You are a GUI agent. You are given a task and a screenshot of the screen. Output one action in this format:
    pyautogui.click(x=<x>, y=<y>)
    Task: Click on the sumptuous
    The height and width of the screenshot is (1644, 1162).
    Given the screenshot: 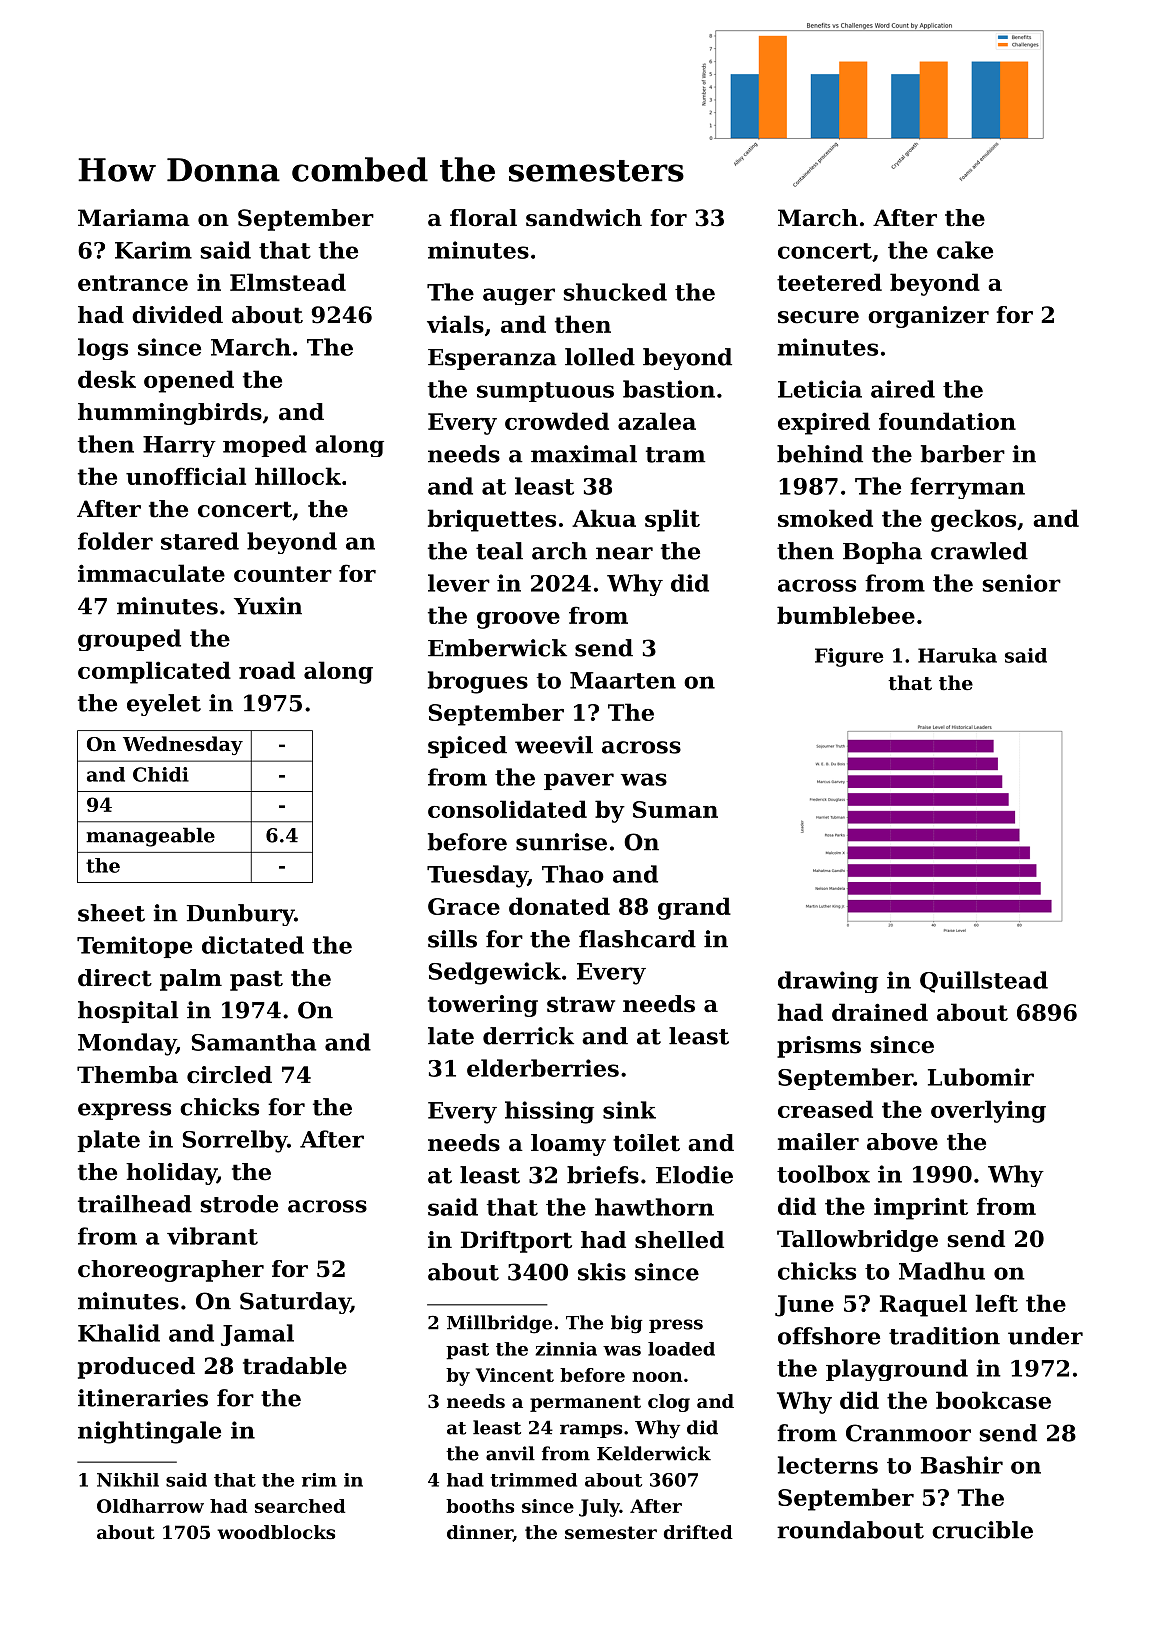 What is the action you would take?
    pyautogui.click(x=545, y=392)
